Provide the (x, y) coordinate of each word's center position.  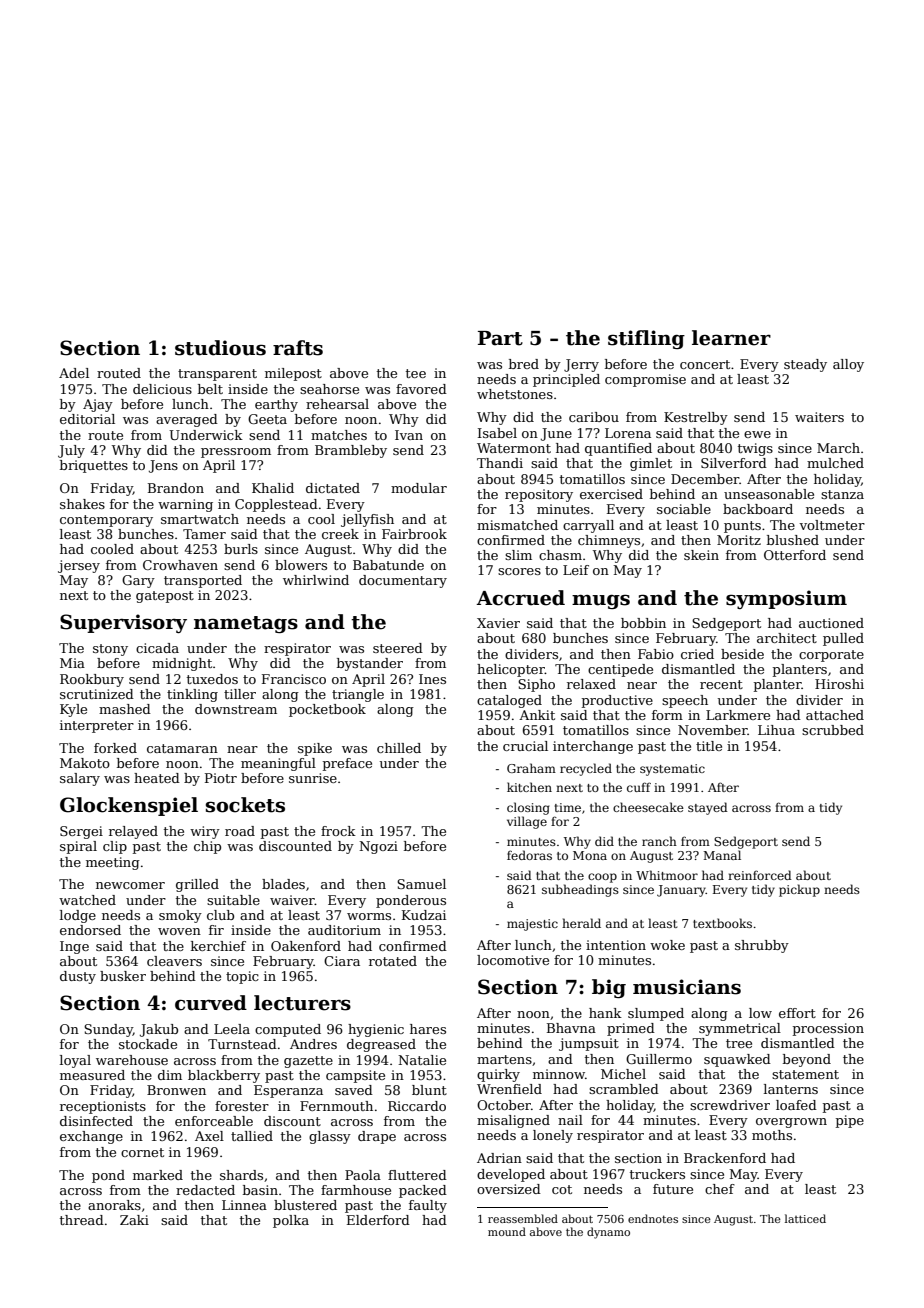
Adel (74, 373)
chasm (560, 555)
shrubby (762, 946)
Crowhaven (180, 565)
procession (828, 1029)
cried (697, 654)
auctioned (831, 623)
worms (369, 916)
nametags (246, 624)
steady (805, 365)
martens (504, 1059)
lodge (78, 916)
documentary (403, 581)
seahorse (329, 389)
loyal (75, 1061)
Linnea (244, 1205)
